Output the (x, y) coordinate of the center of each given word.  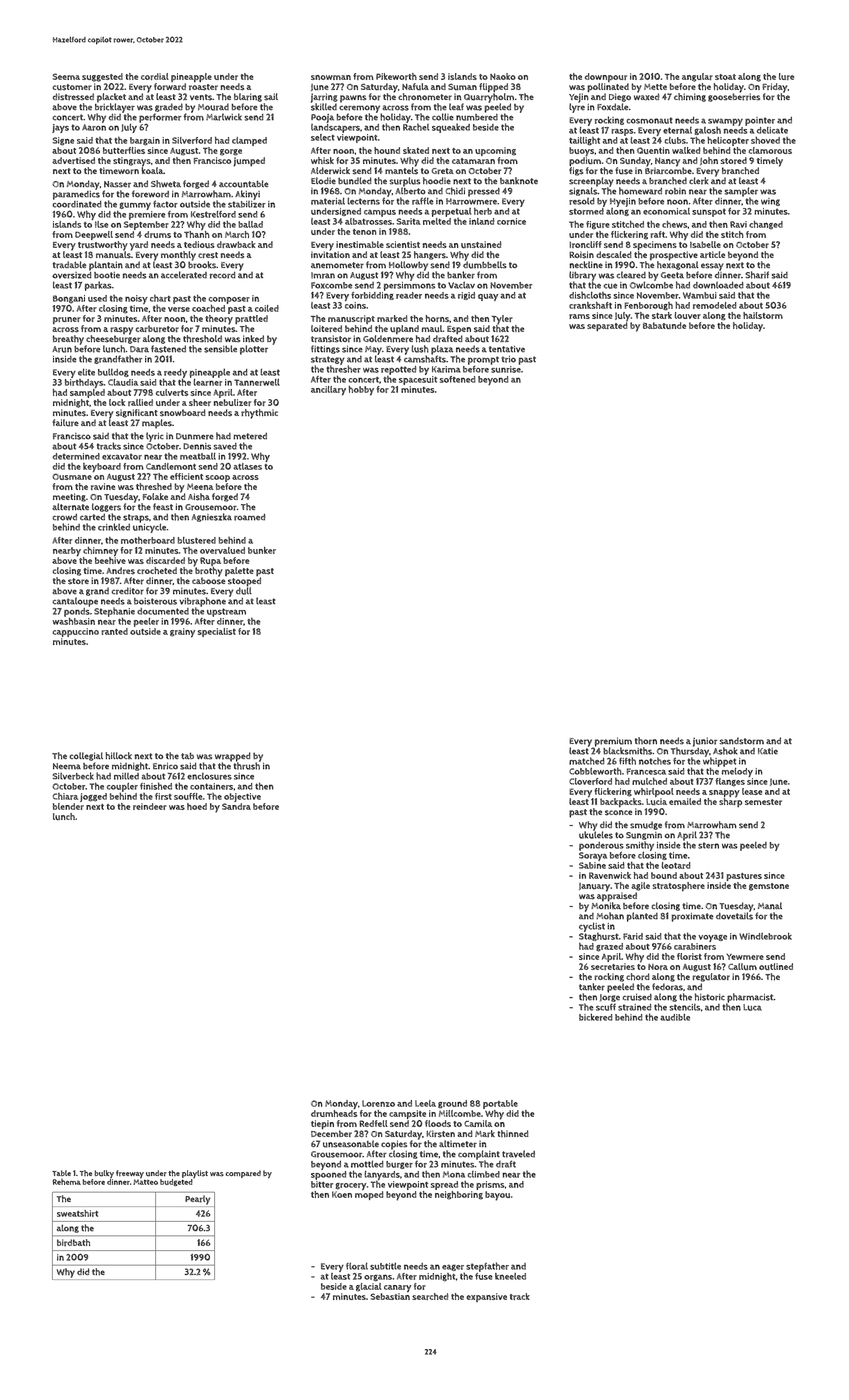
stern (708, 845)
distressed (73, 97)
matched (587, 761)
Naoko (503, 76)
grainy (182, 633)
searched (430, 1296)
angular (697, 77)
